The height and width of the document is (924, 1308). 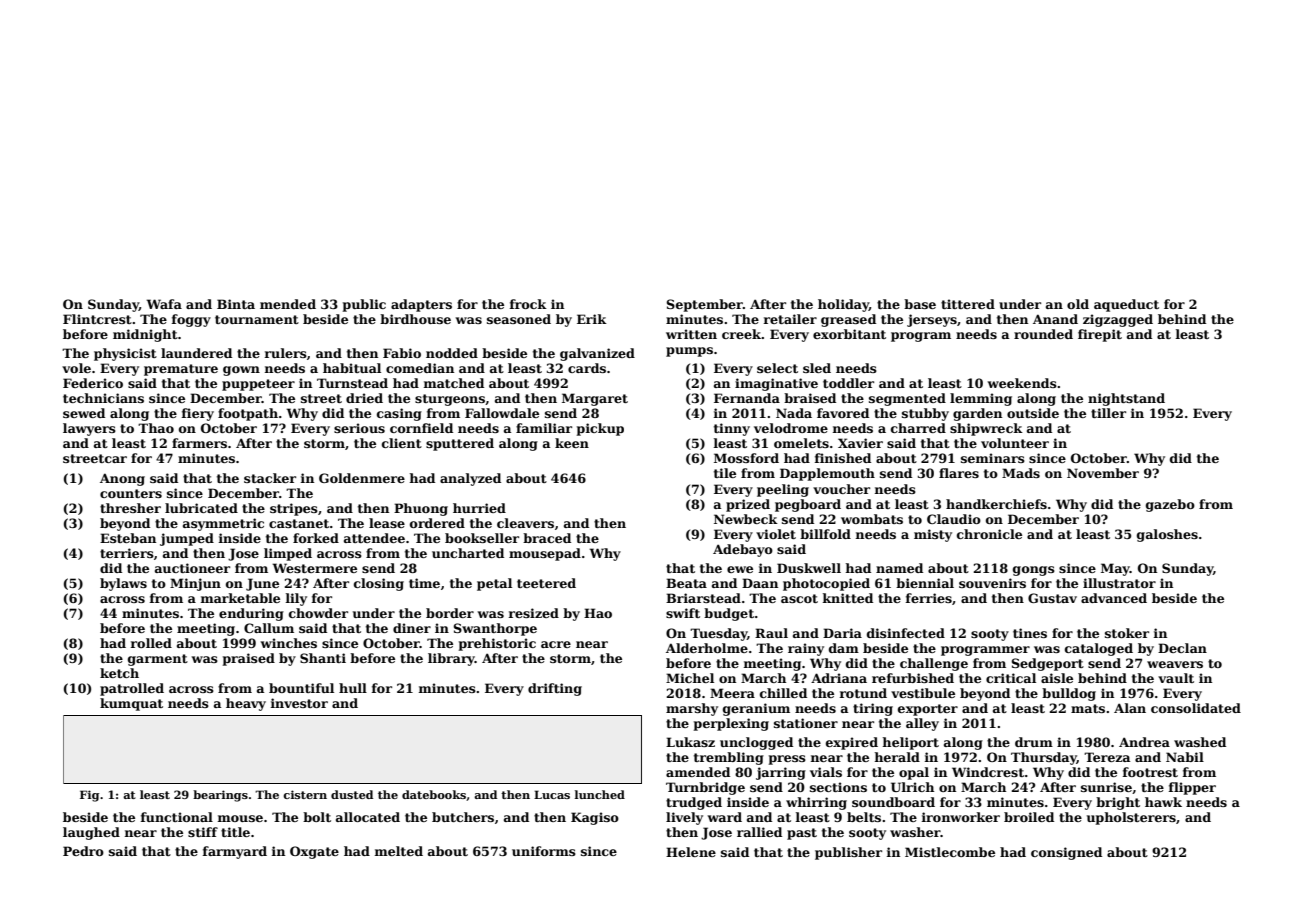 What do you see at coordinates (236, 304) in the document?
I see `Binta` at bounding box center [236, 304].
